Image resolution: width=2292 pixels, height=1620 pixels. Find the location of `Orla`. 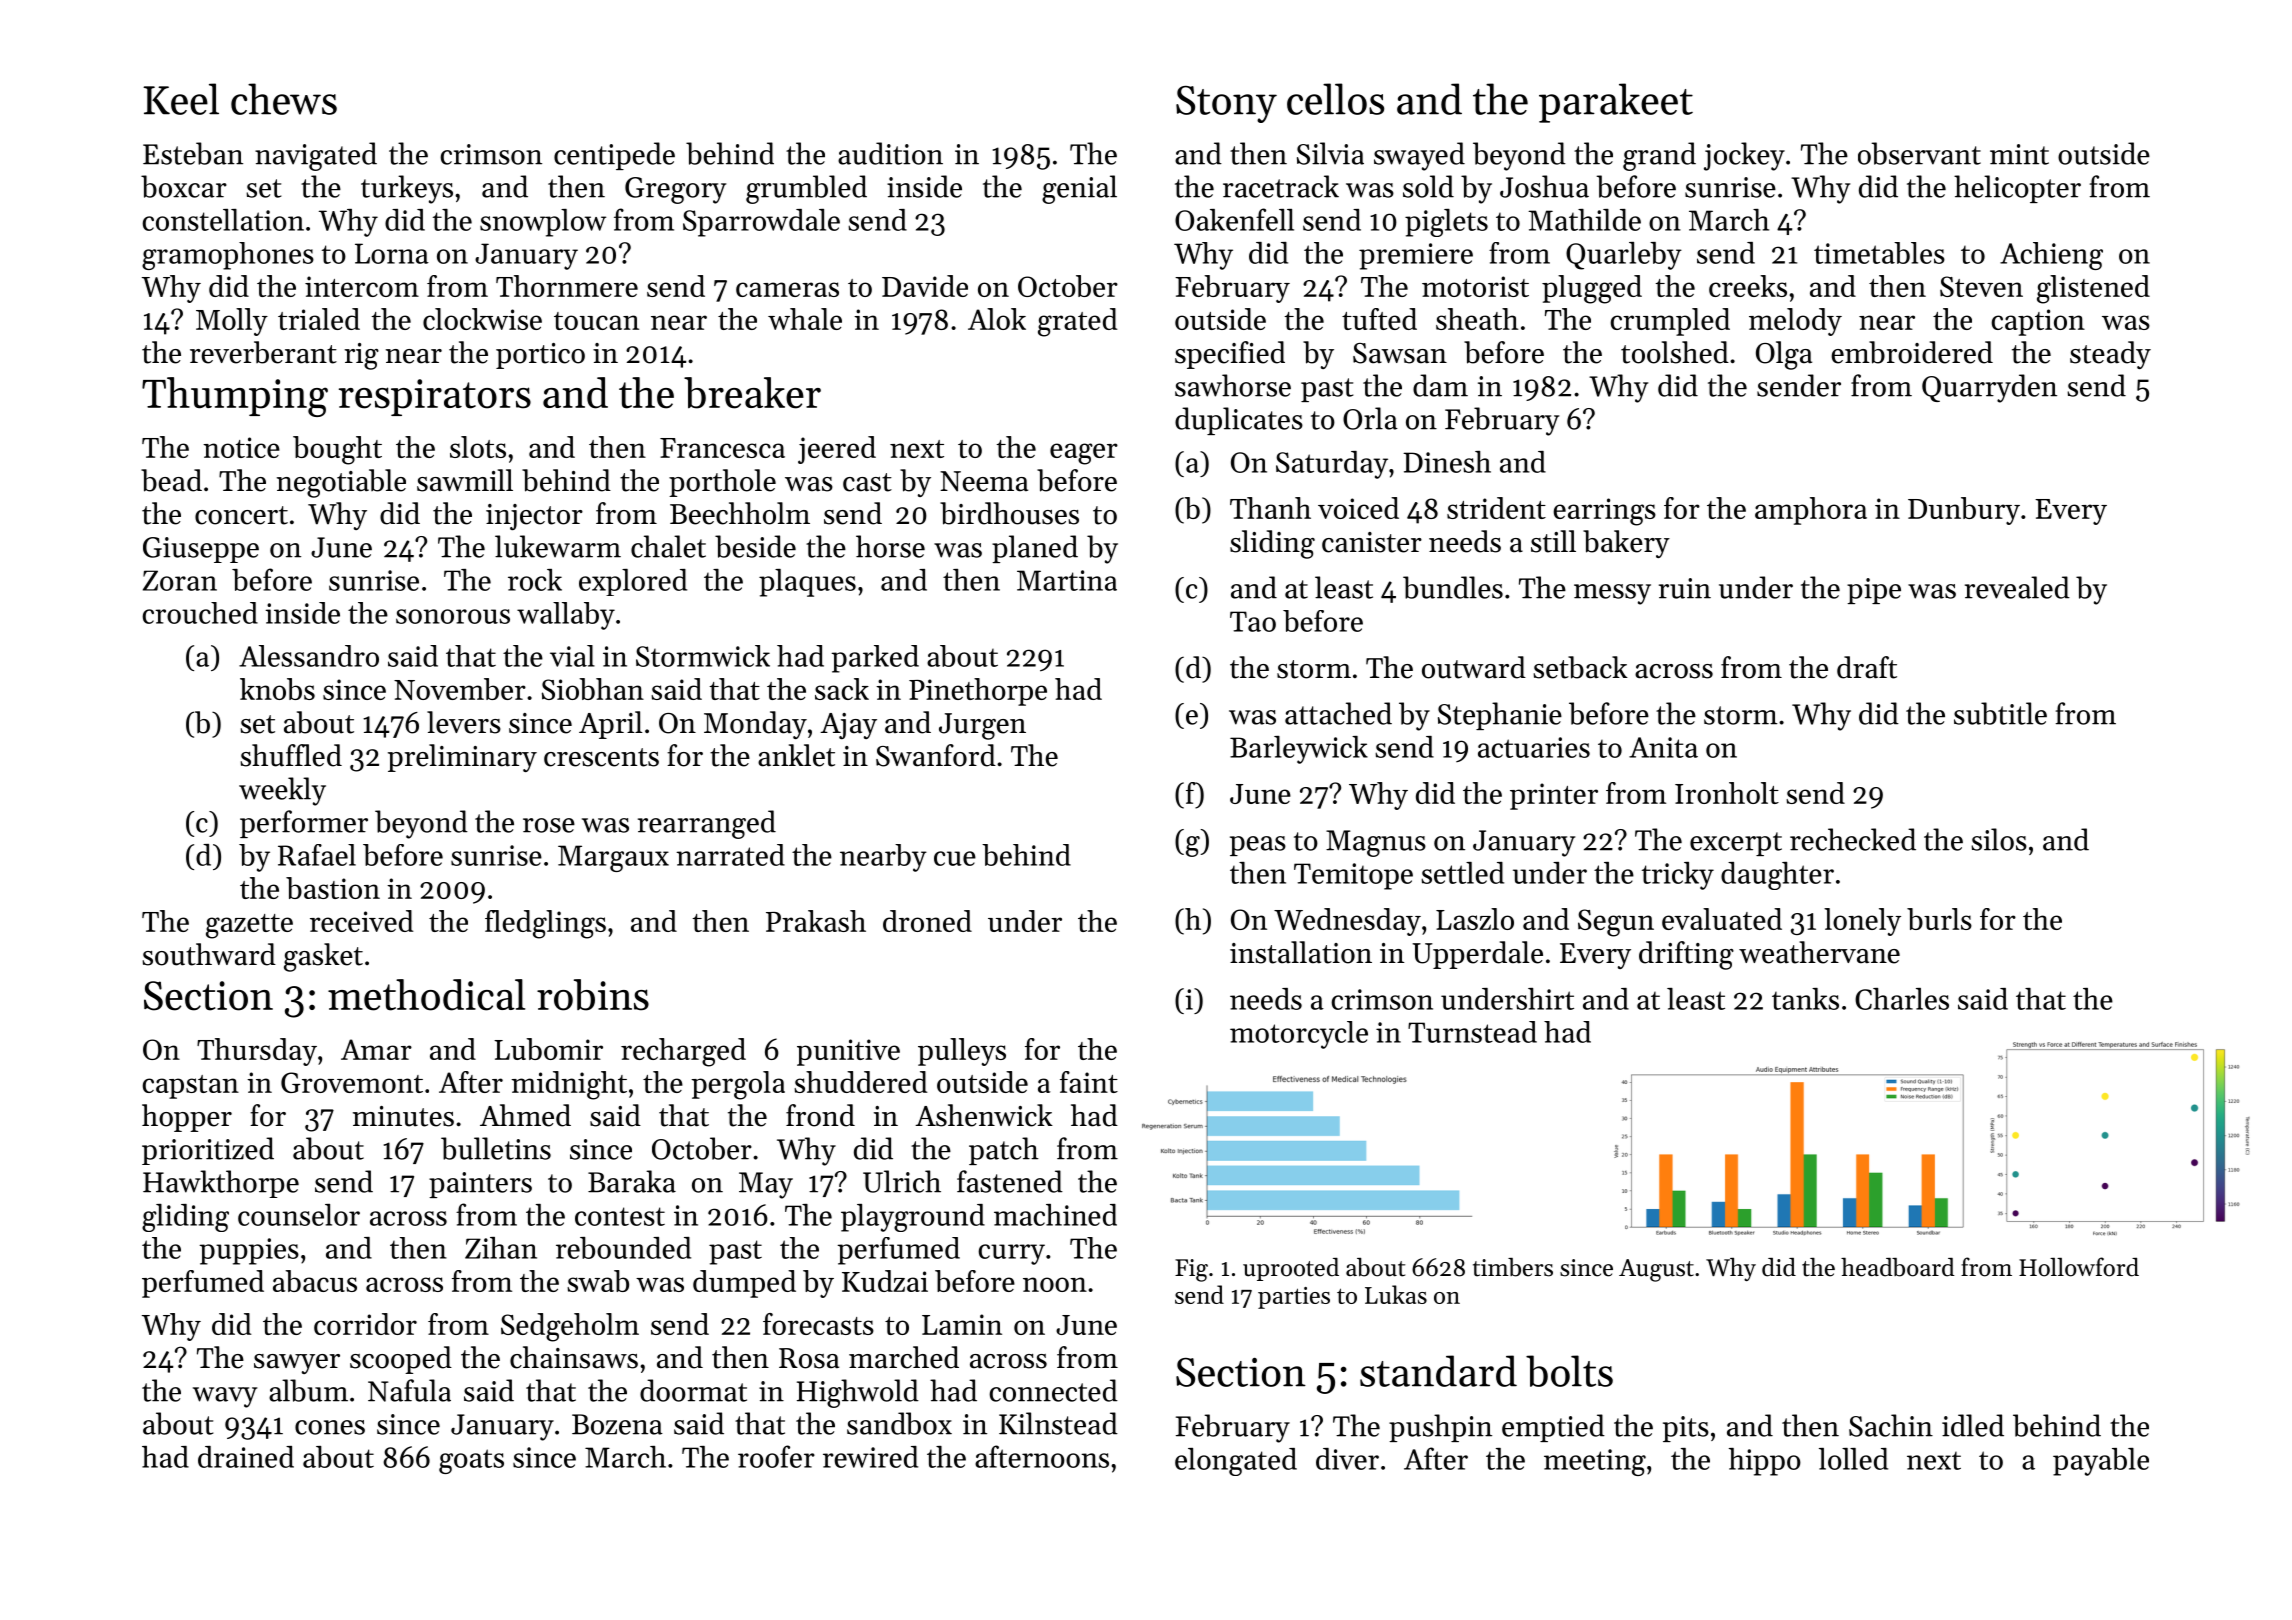

Orla is located at coordinates (1370, 418).
